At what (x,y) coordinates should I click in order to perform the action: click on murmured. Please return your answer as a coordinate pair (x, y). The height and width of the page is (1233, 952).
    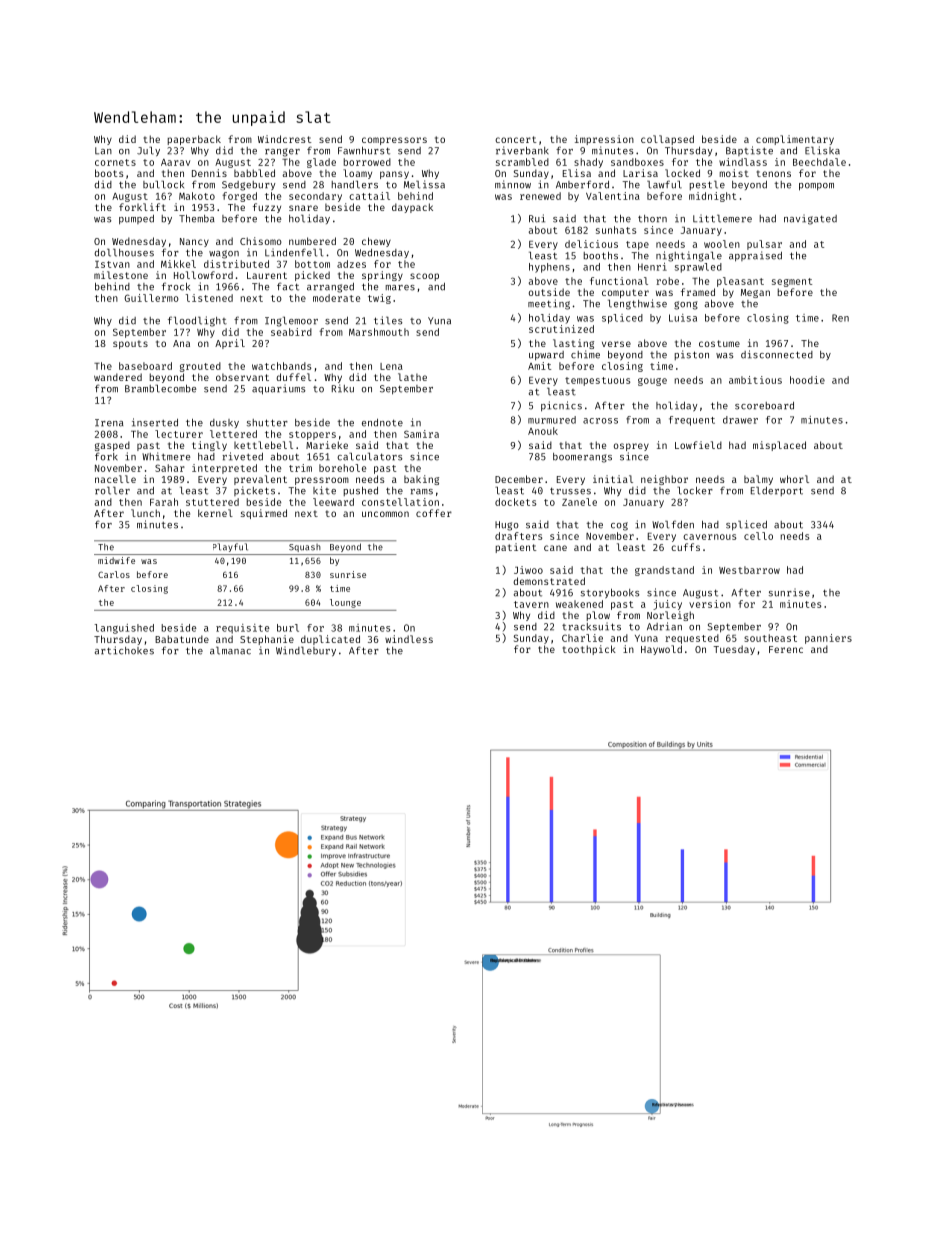
    Looking at the image, I should click on (552, 420).
